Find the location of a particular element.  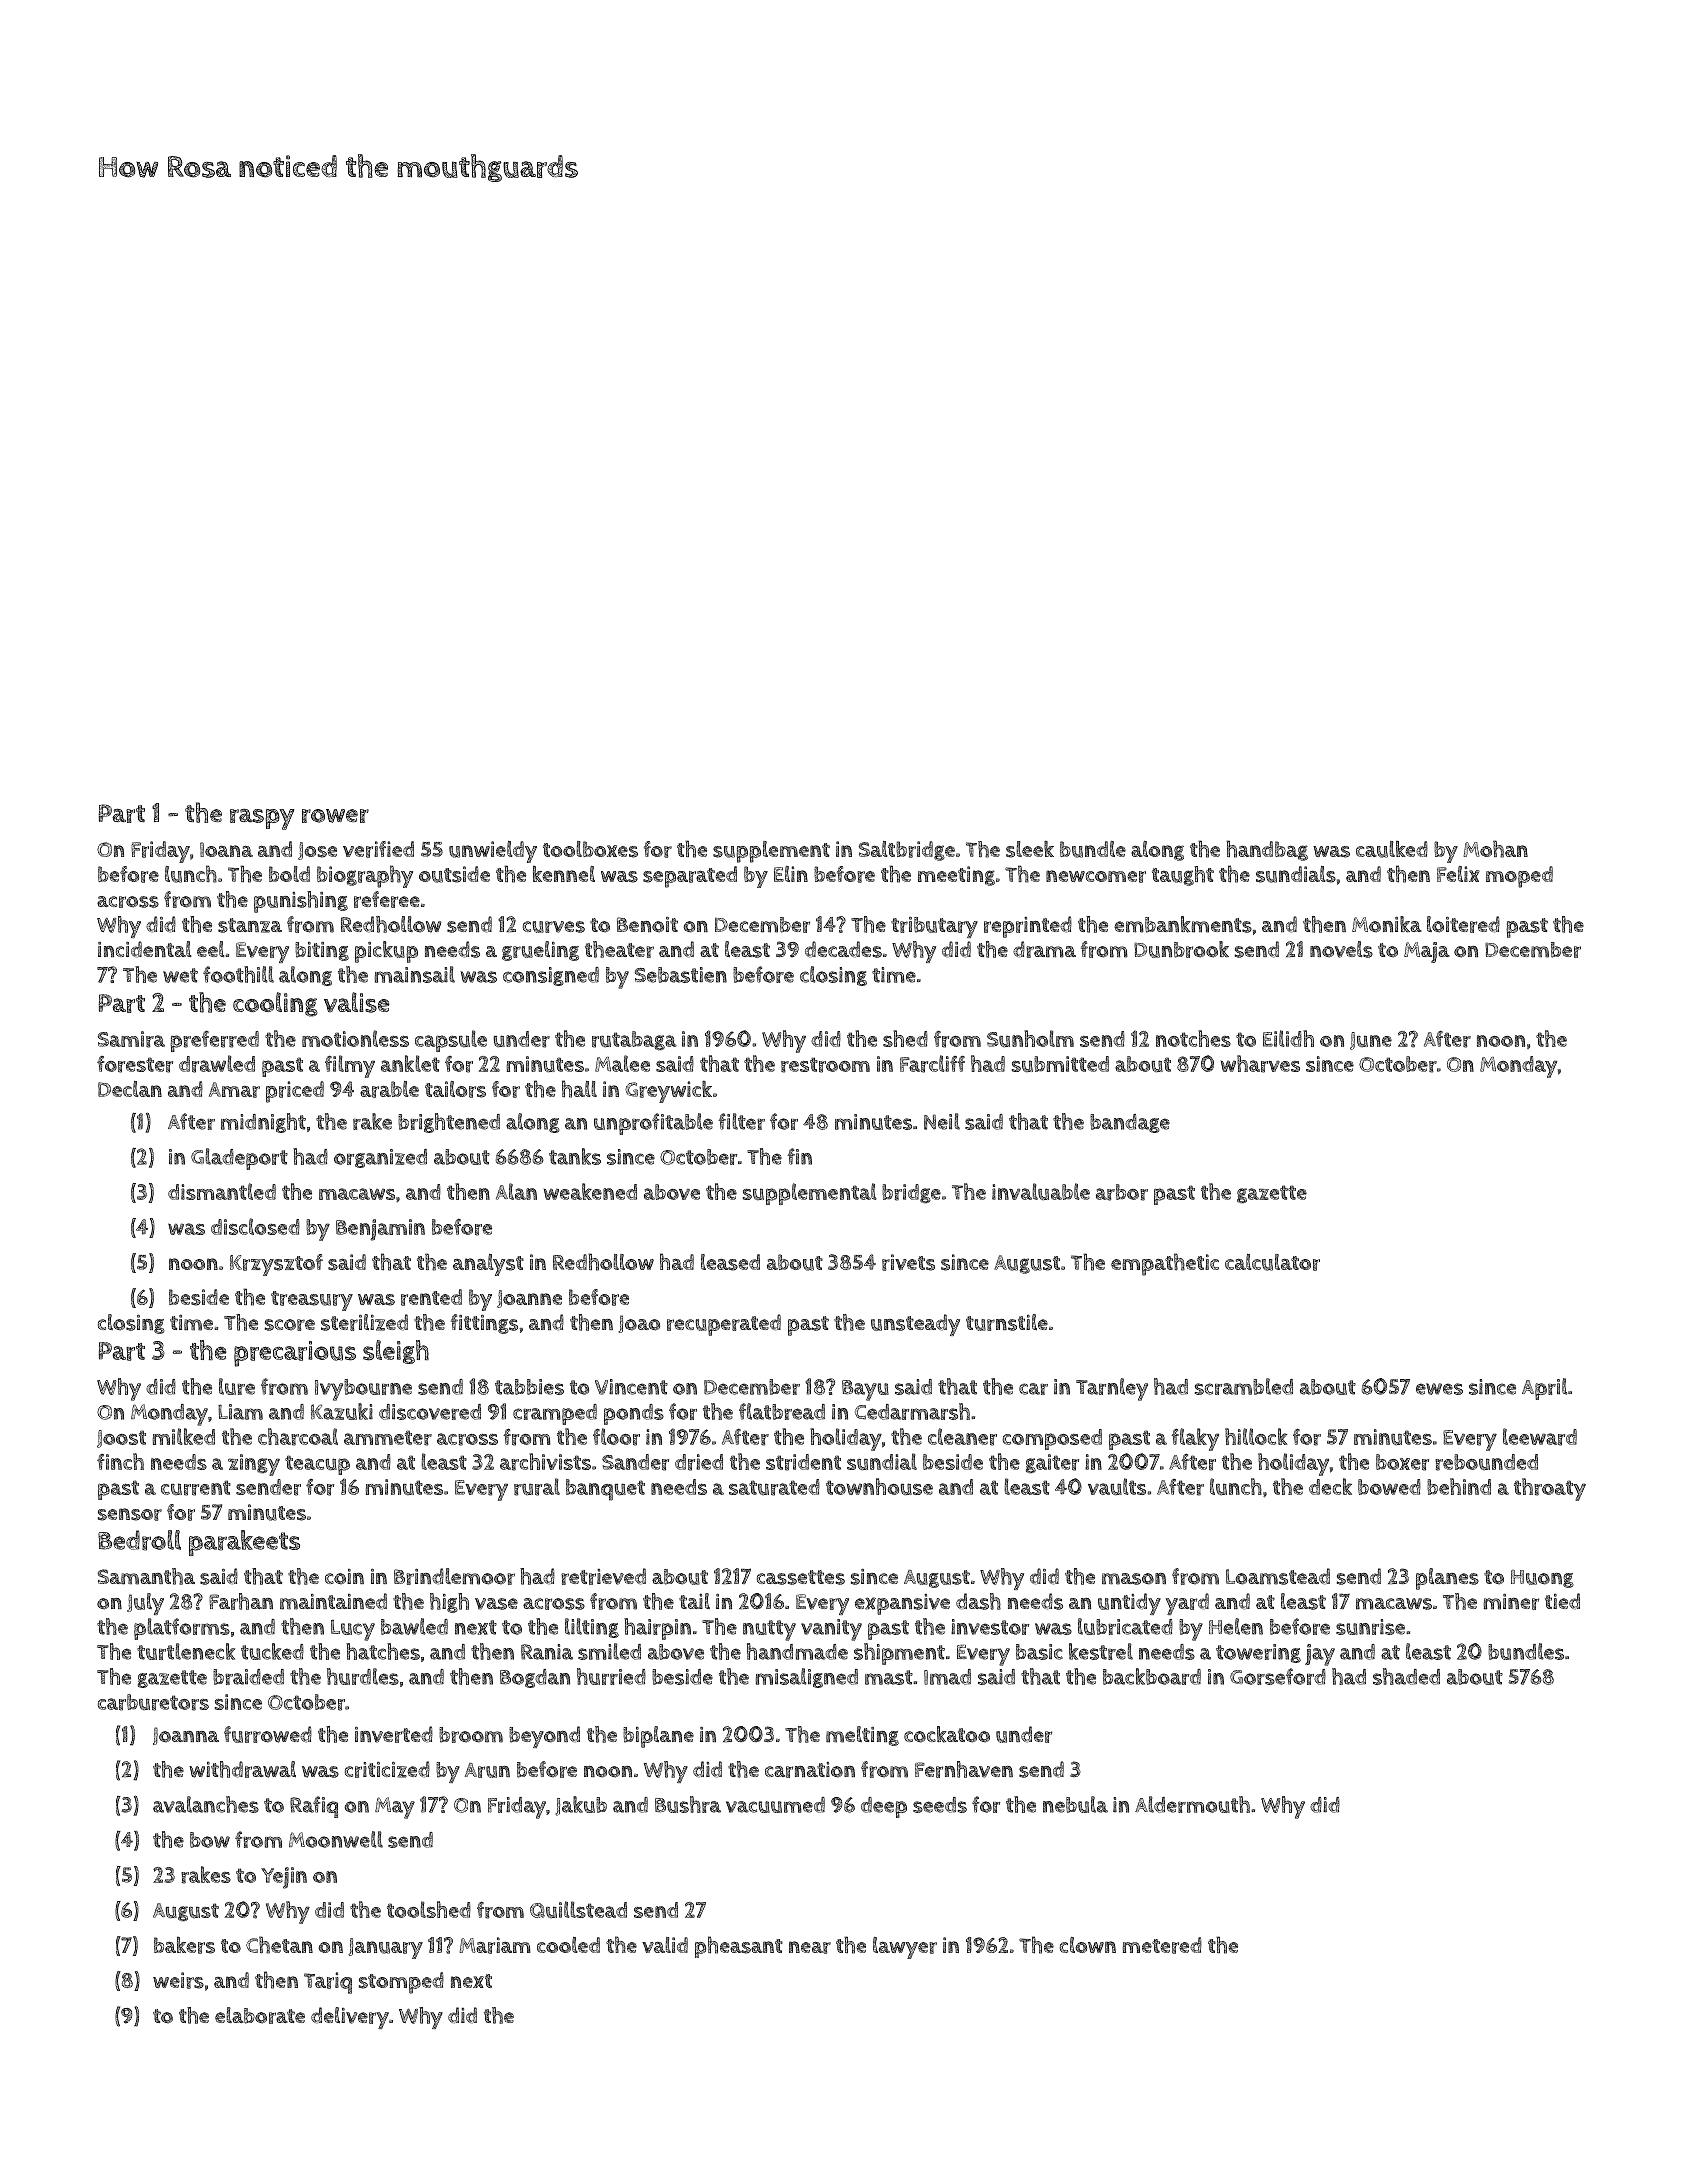

sleek is located at coordinates (1030, 849).
